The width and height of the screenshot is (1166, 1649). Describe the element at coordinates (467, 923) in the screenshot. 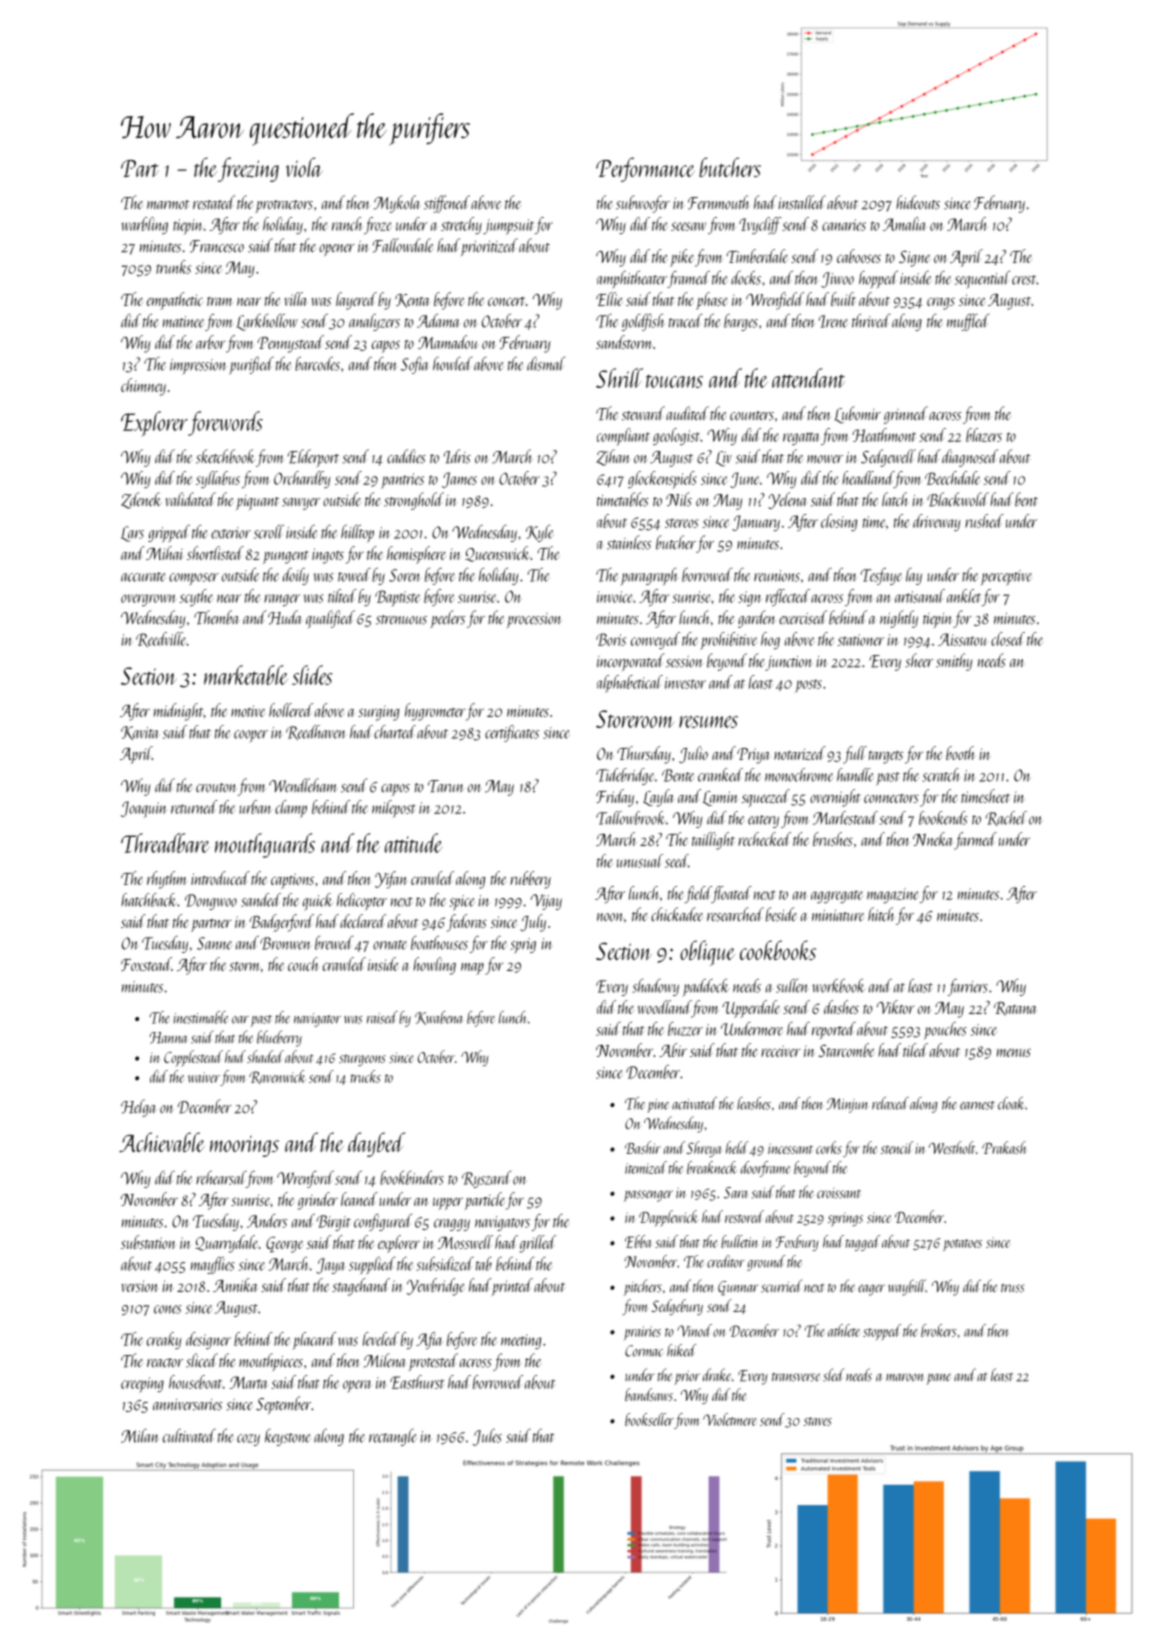

I see `fedoras` at that location.
